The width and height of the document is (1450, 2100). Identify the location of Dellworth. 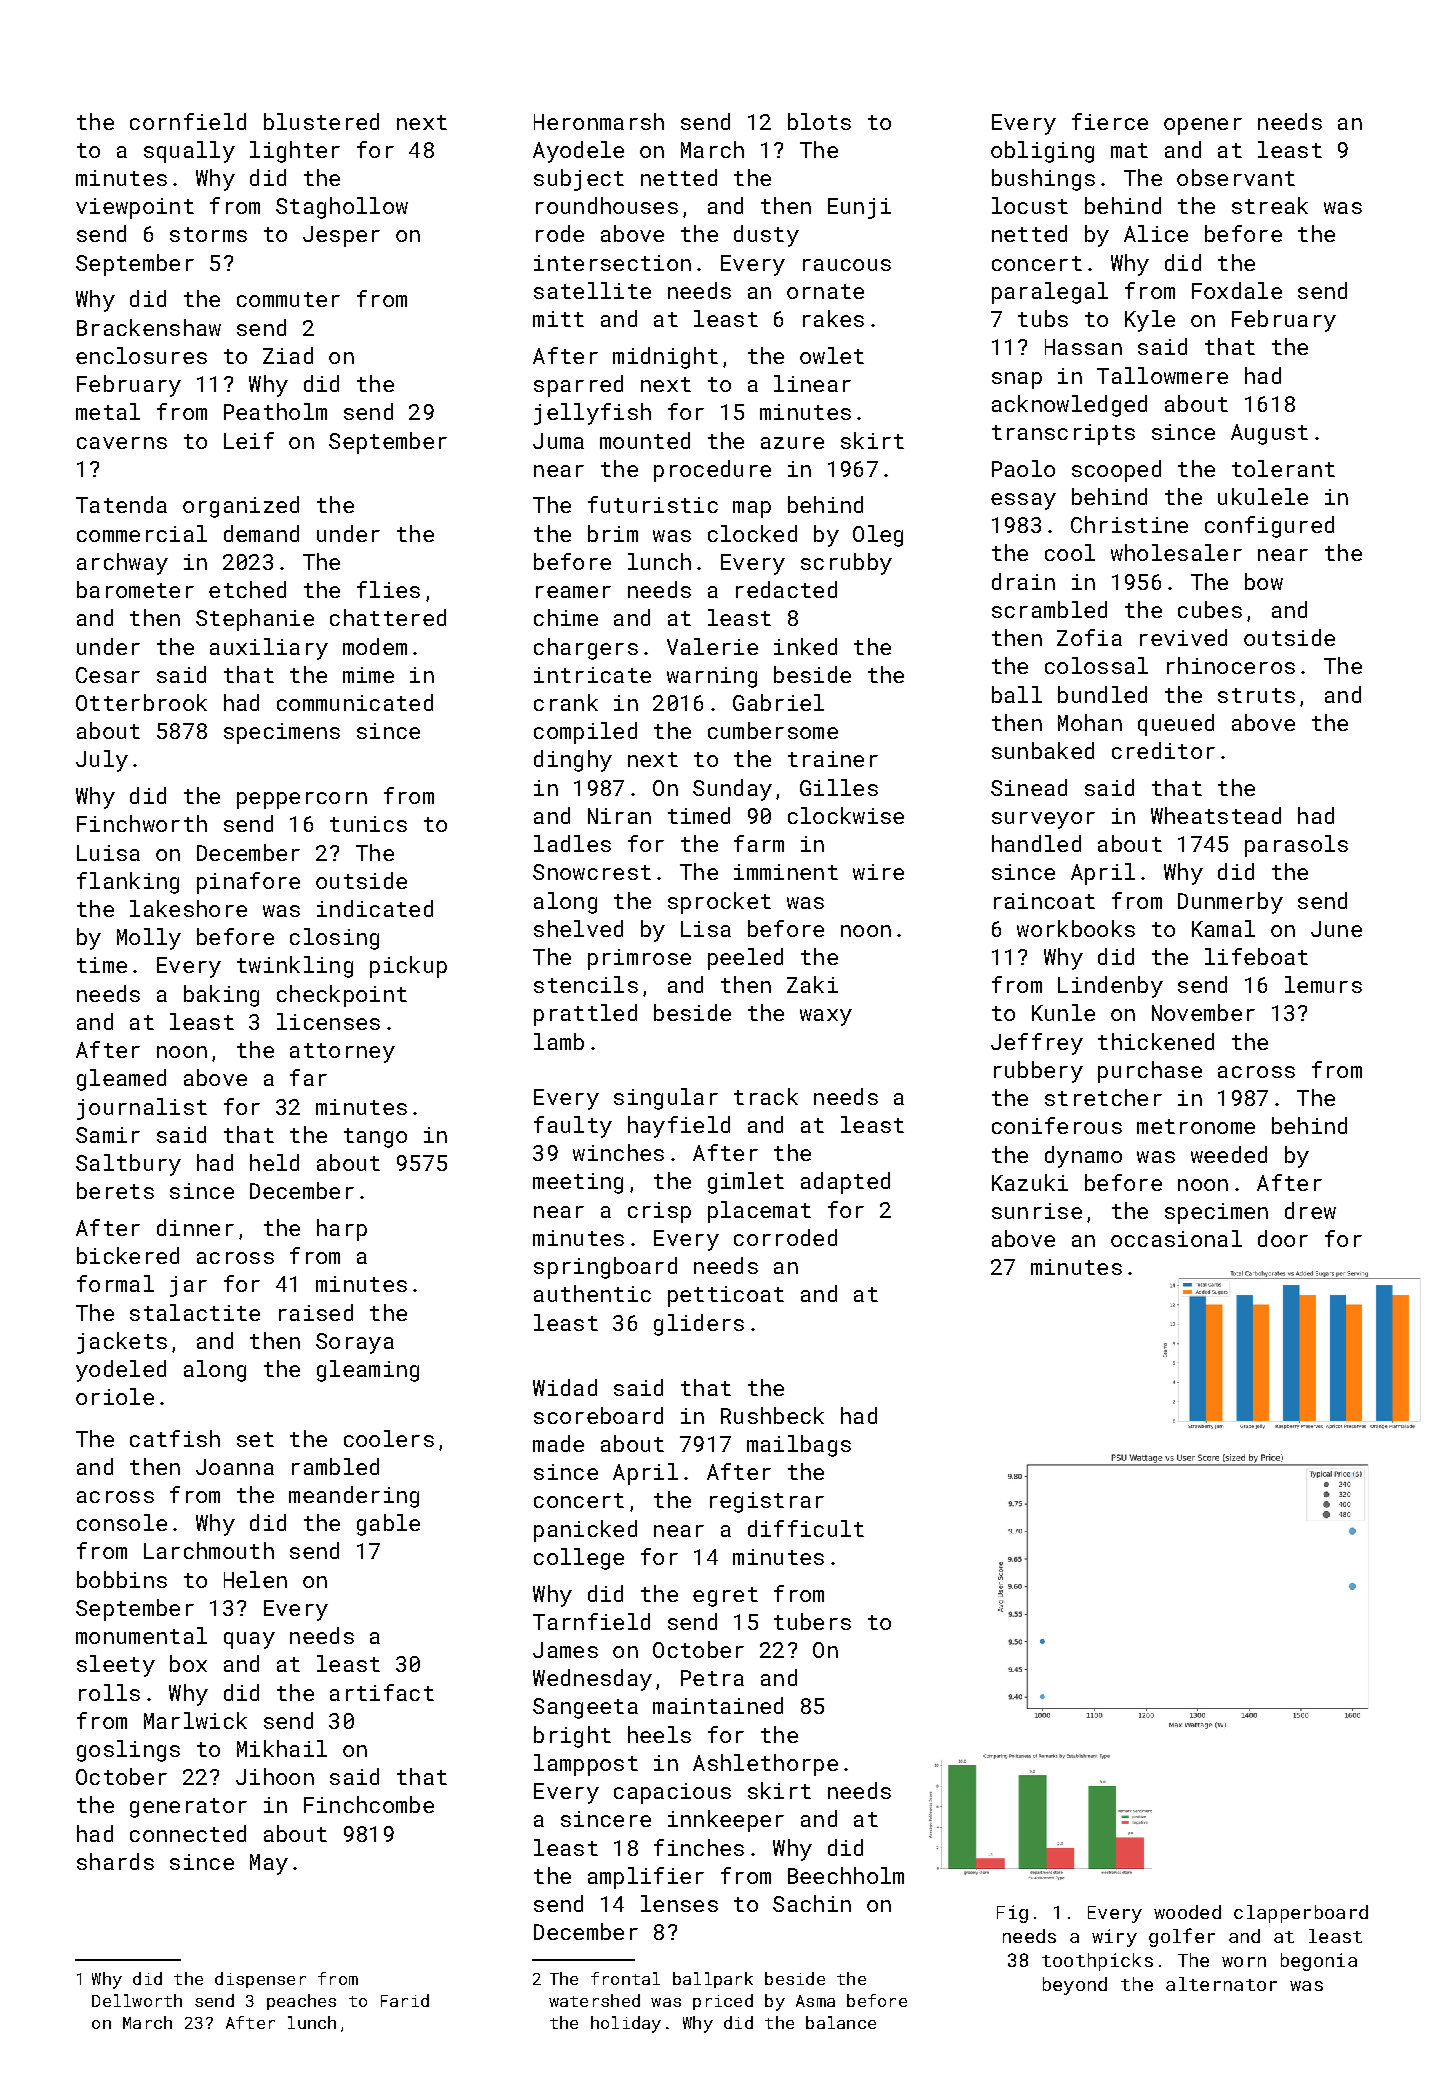
(137, 2000).
